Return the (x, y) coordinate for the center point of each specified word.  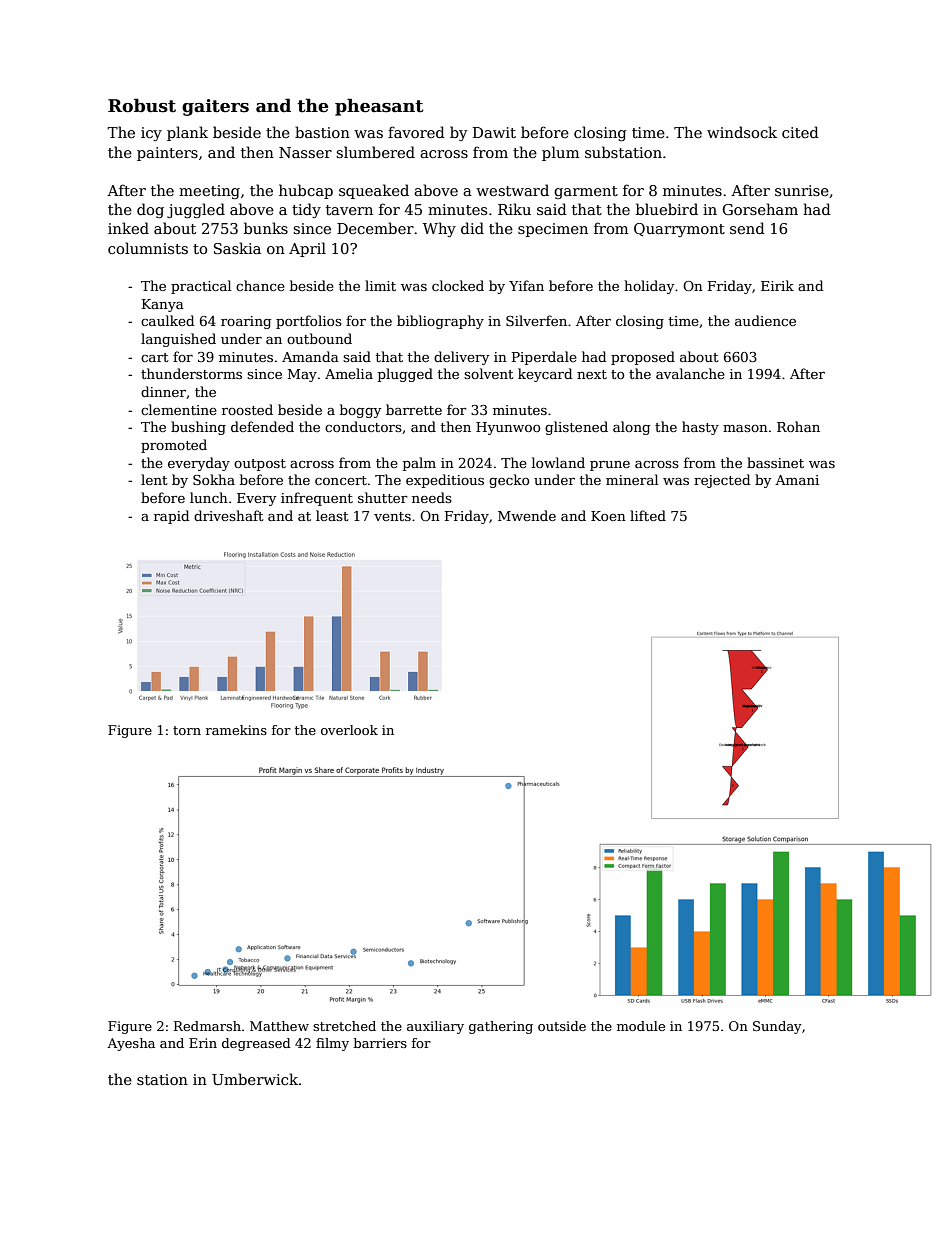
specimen (553, 230)
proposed (643, 358)
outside (562, 1026)
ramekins (236, 730)
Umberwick (255, 1079)
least (332, 515)
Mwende (527, 515)
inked (128, 228)
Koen (608, 516)
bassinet (775, 462)
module (641, 1026)
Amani (797, 480)
